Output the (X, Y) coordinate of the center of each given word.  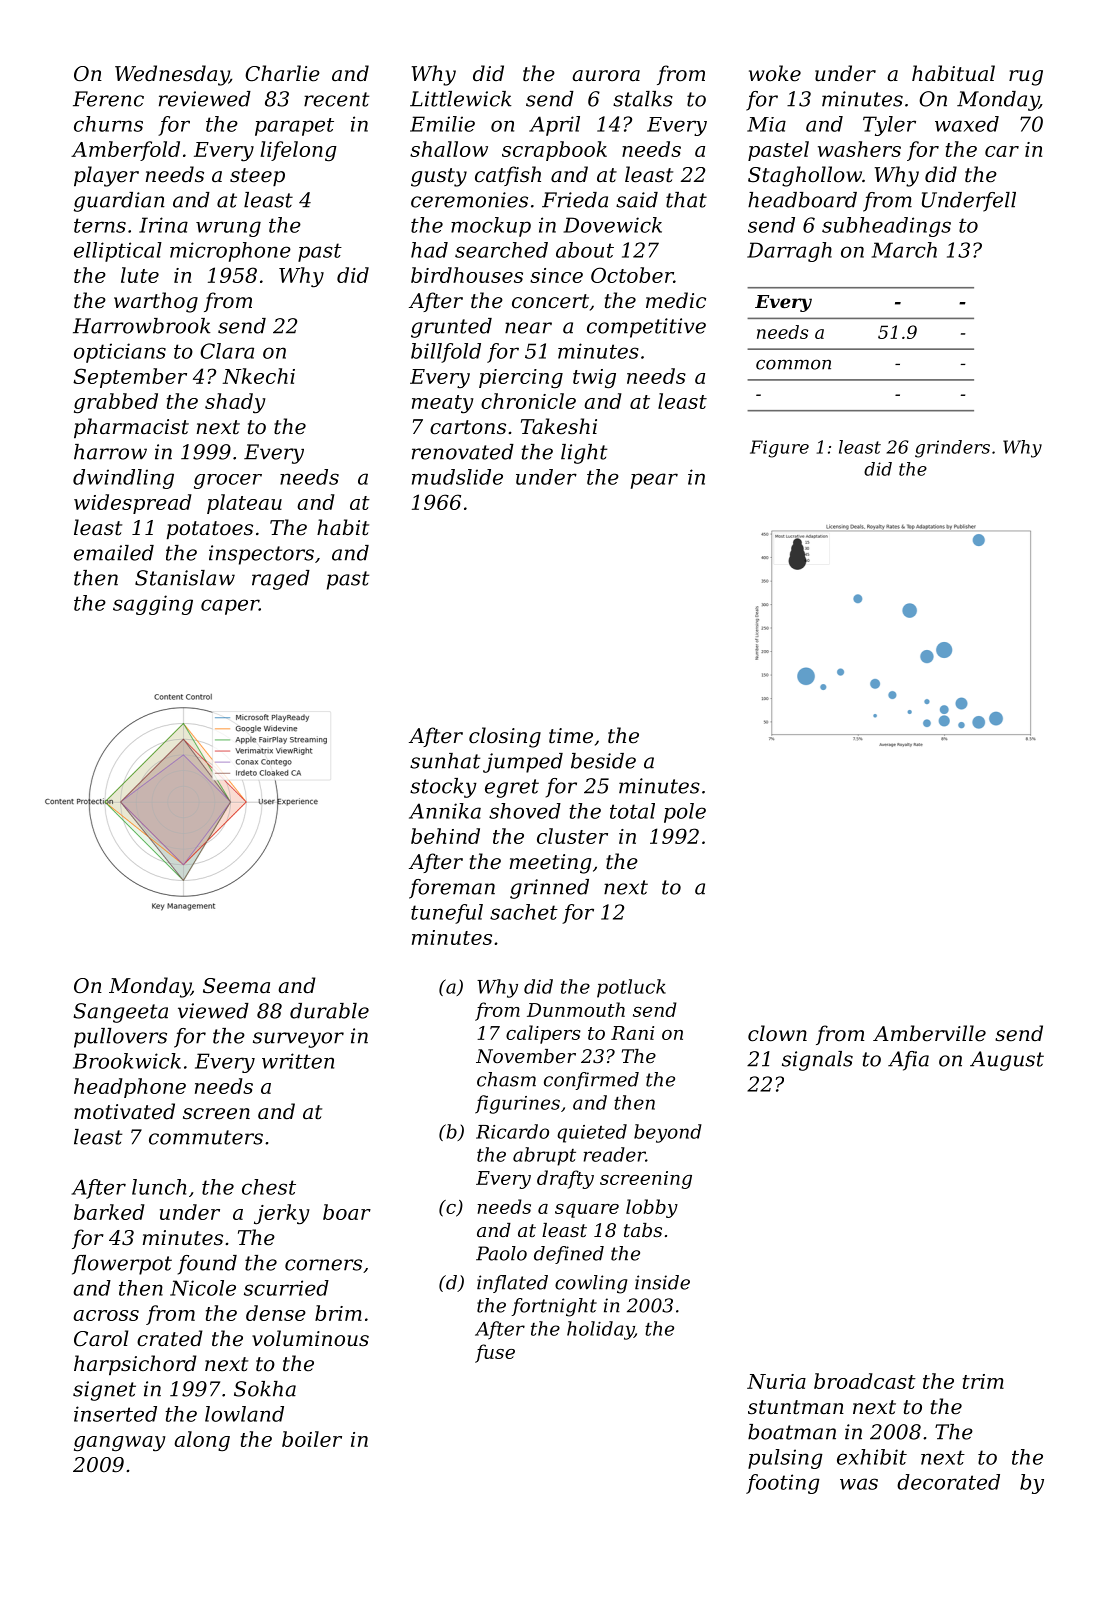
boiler (312, 1439)
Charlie (282, 73)
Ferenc (108, 99)
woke (775, 73)
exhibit (872, 1457)
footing (783, 1484)
